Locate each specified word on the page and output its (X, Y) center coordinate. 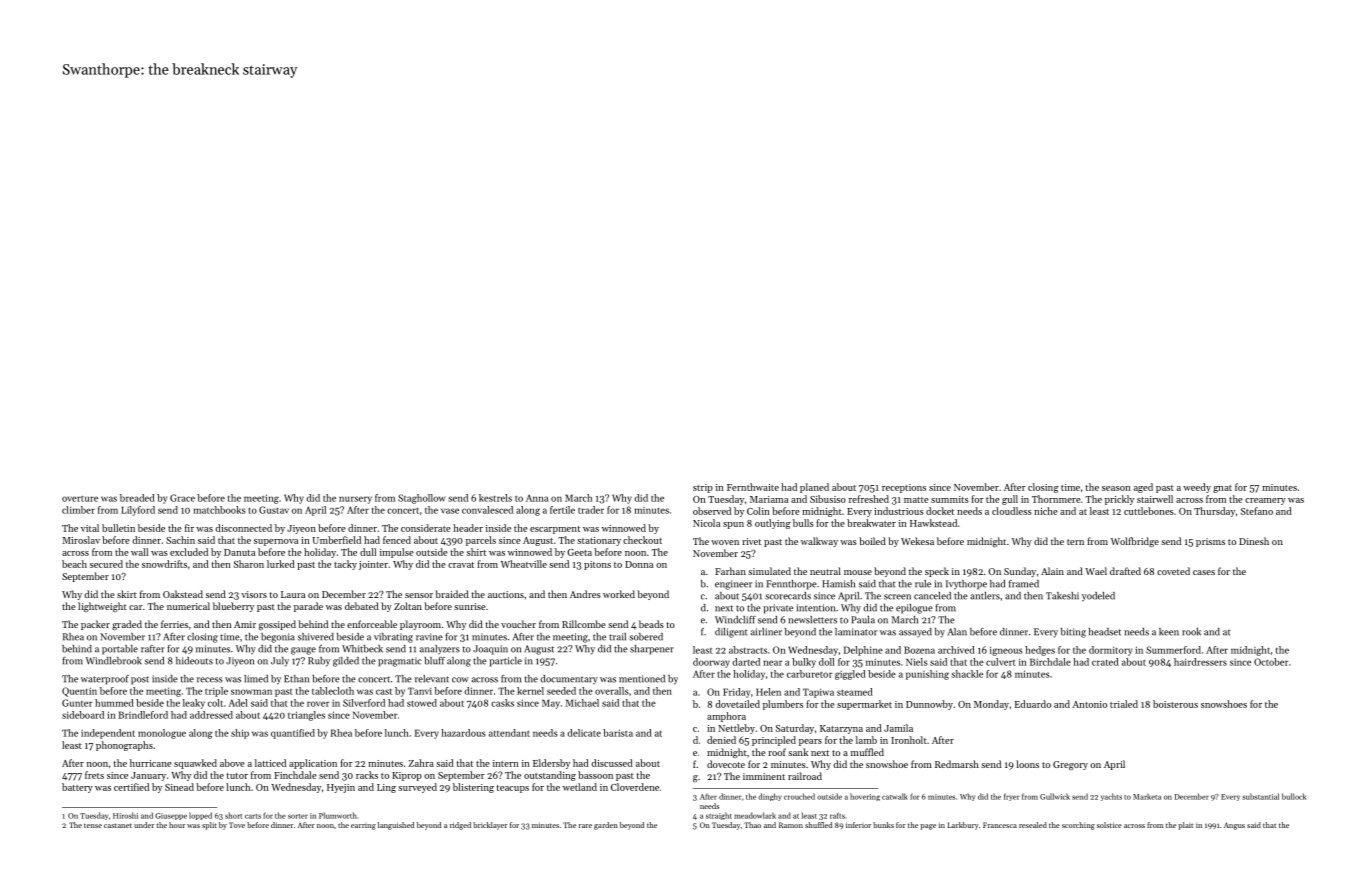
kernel (530, 691)
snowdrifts (164, 564)
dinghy (770, 797)
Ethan (296, 679)
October (1271, 662)
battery (77, 788)
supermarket (864, 705)
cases (1204, 572)
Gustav (274, 510)
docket (940, 511)
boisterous (1175, 704)
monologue (162, 734)
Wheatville (524, 564)
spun (733, 525)
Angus (1234, 826)
